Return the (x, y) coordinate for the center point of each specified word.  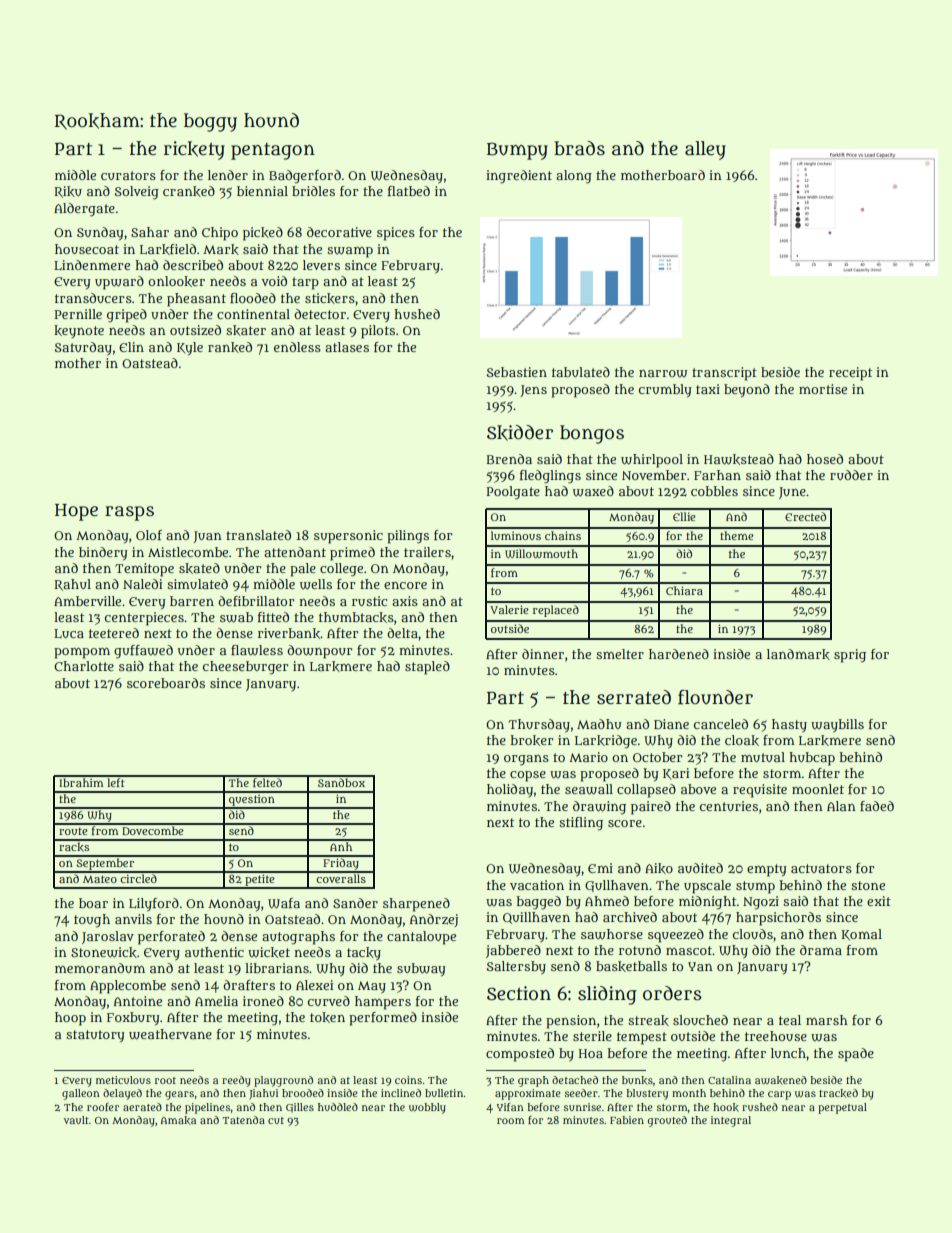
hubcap (812, 759)
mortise (823, 389)
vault (76, 1120)
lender (228, 175)
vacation (537, 885)
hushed (417, 314)
